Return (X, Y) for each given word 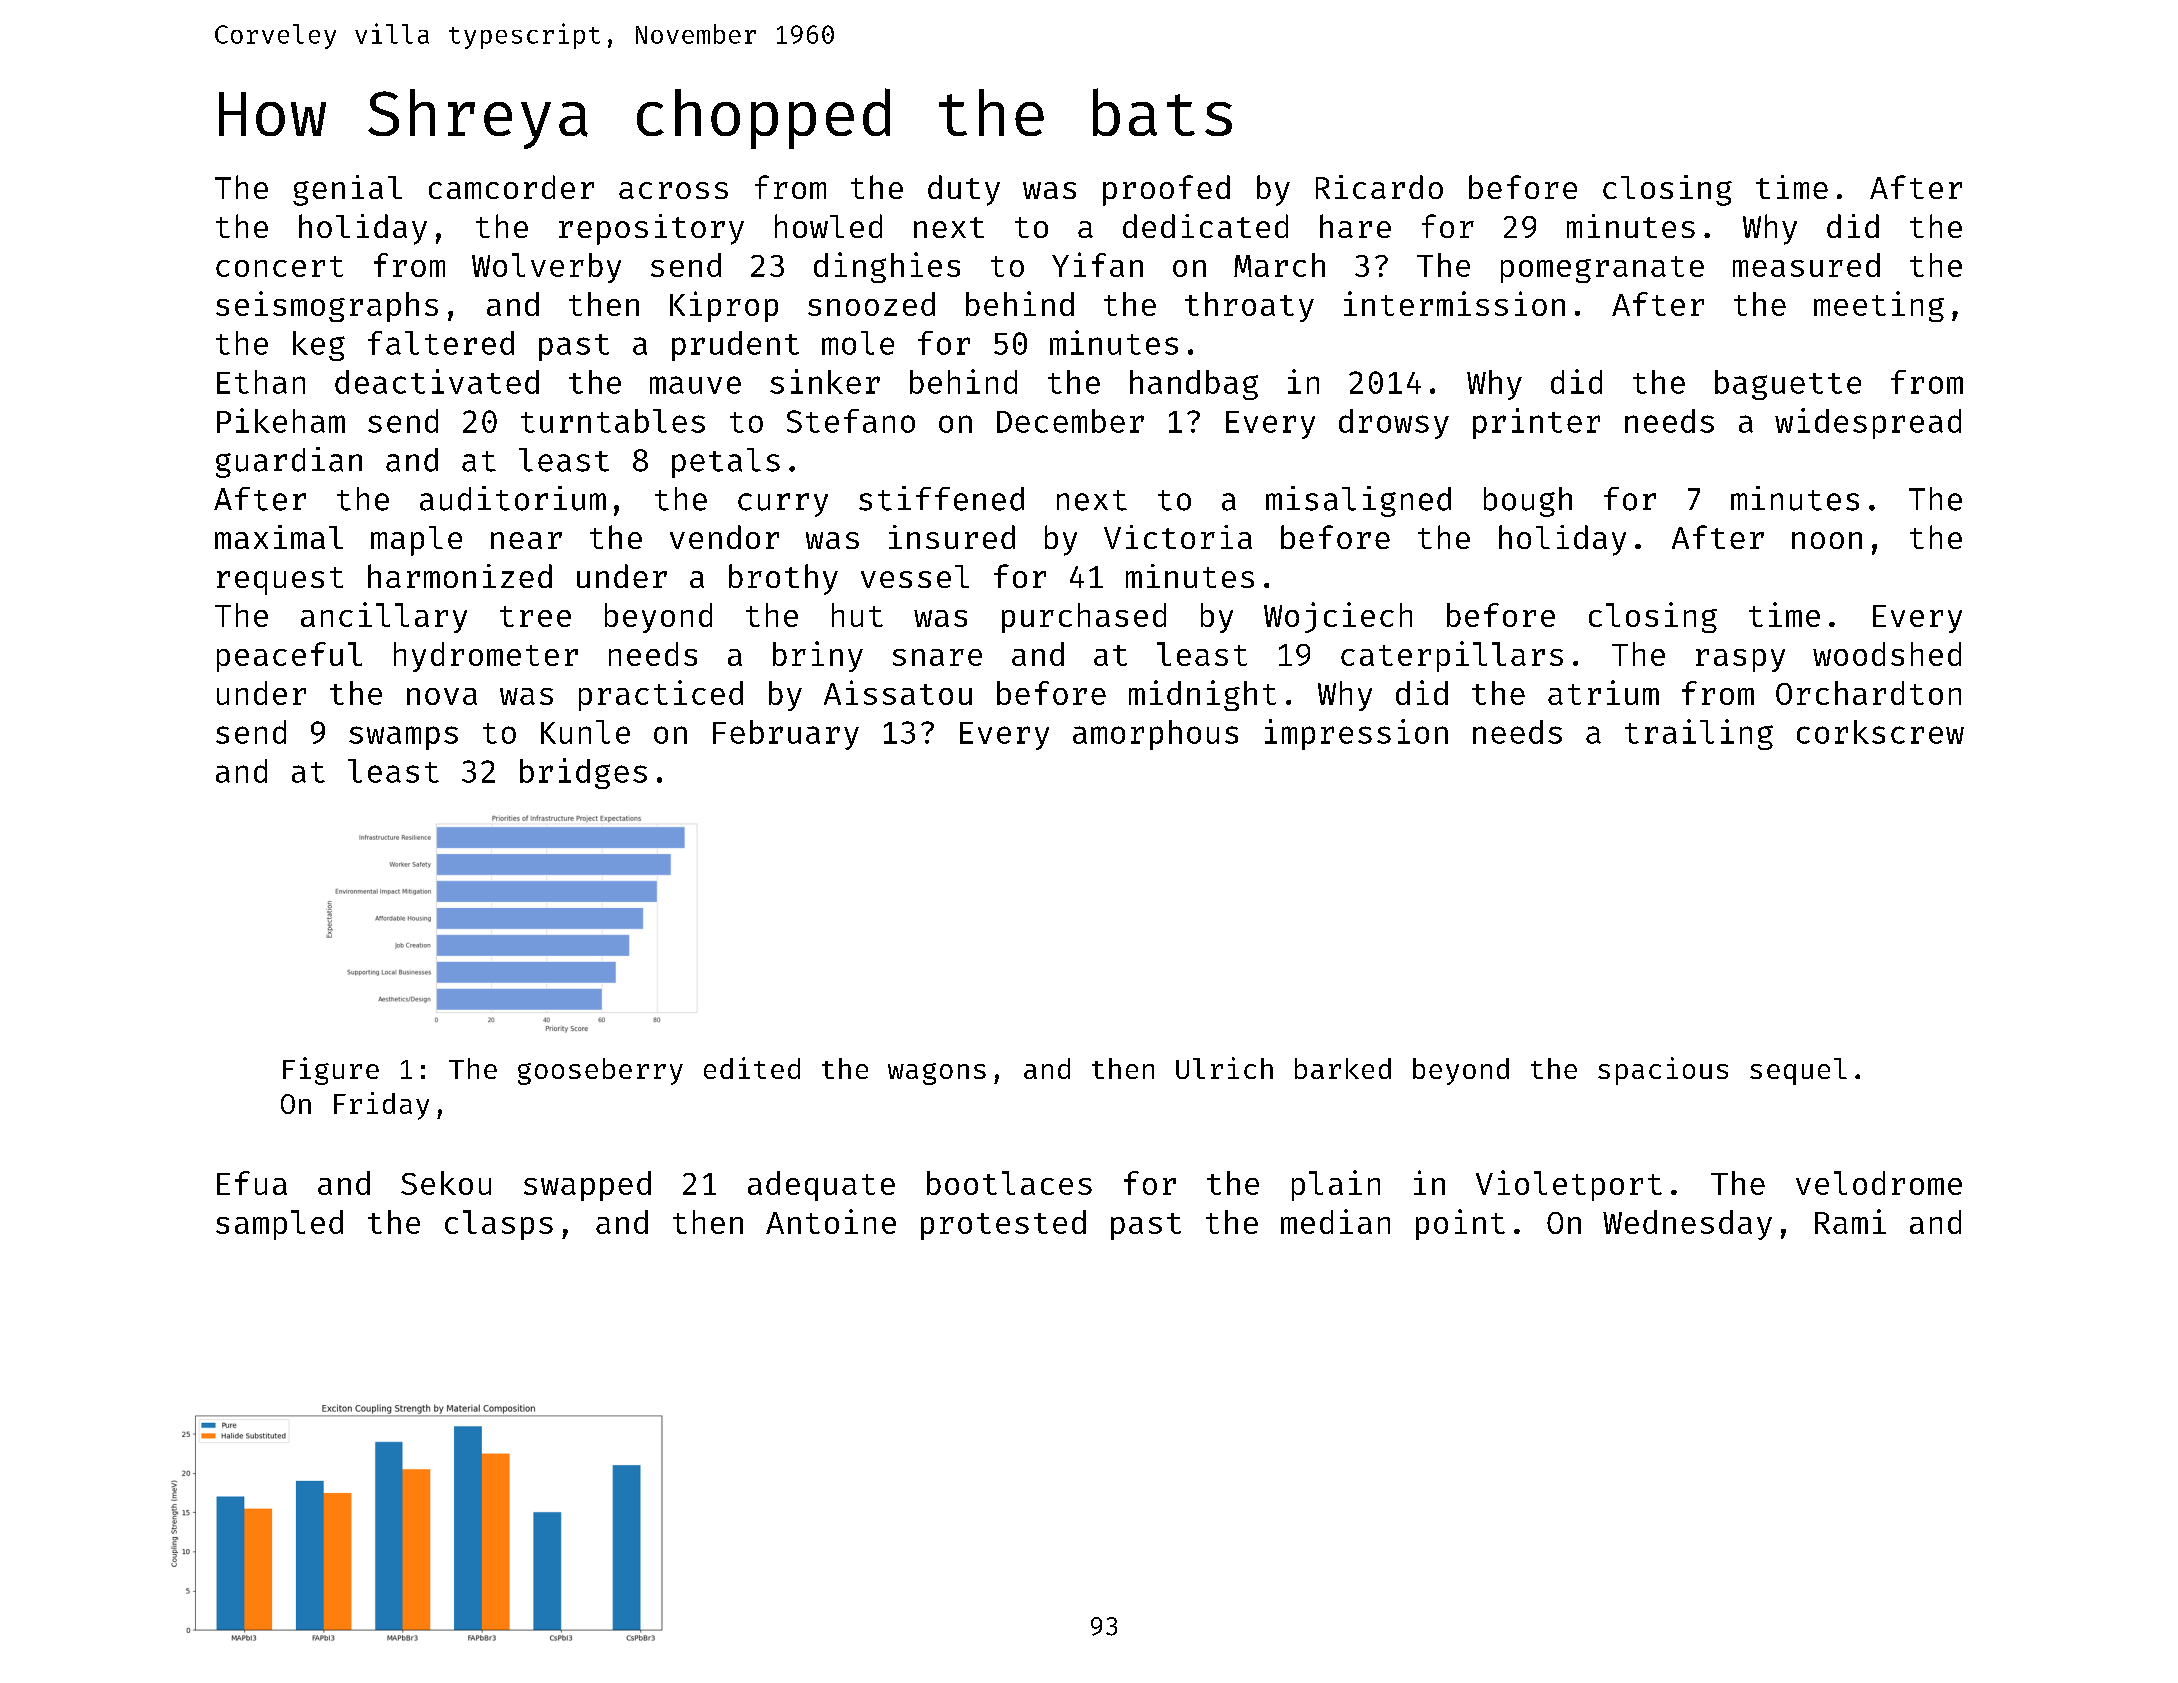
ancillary (384, 617)
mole (858, 343)
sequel (1798, 1071)
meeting (1879, 306)
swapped (587, 1186)
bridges (583, 773)
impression (1356, 734)
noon (1827, 540)
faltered (441, 343)
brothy (783, 579)
